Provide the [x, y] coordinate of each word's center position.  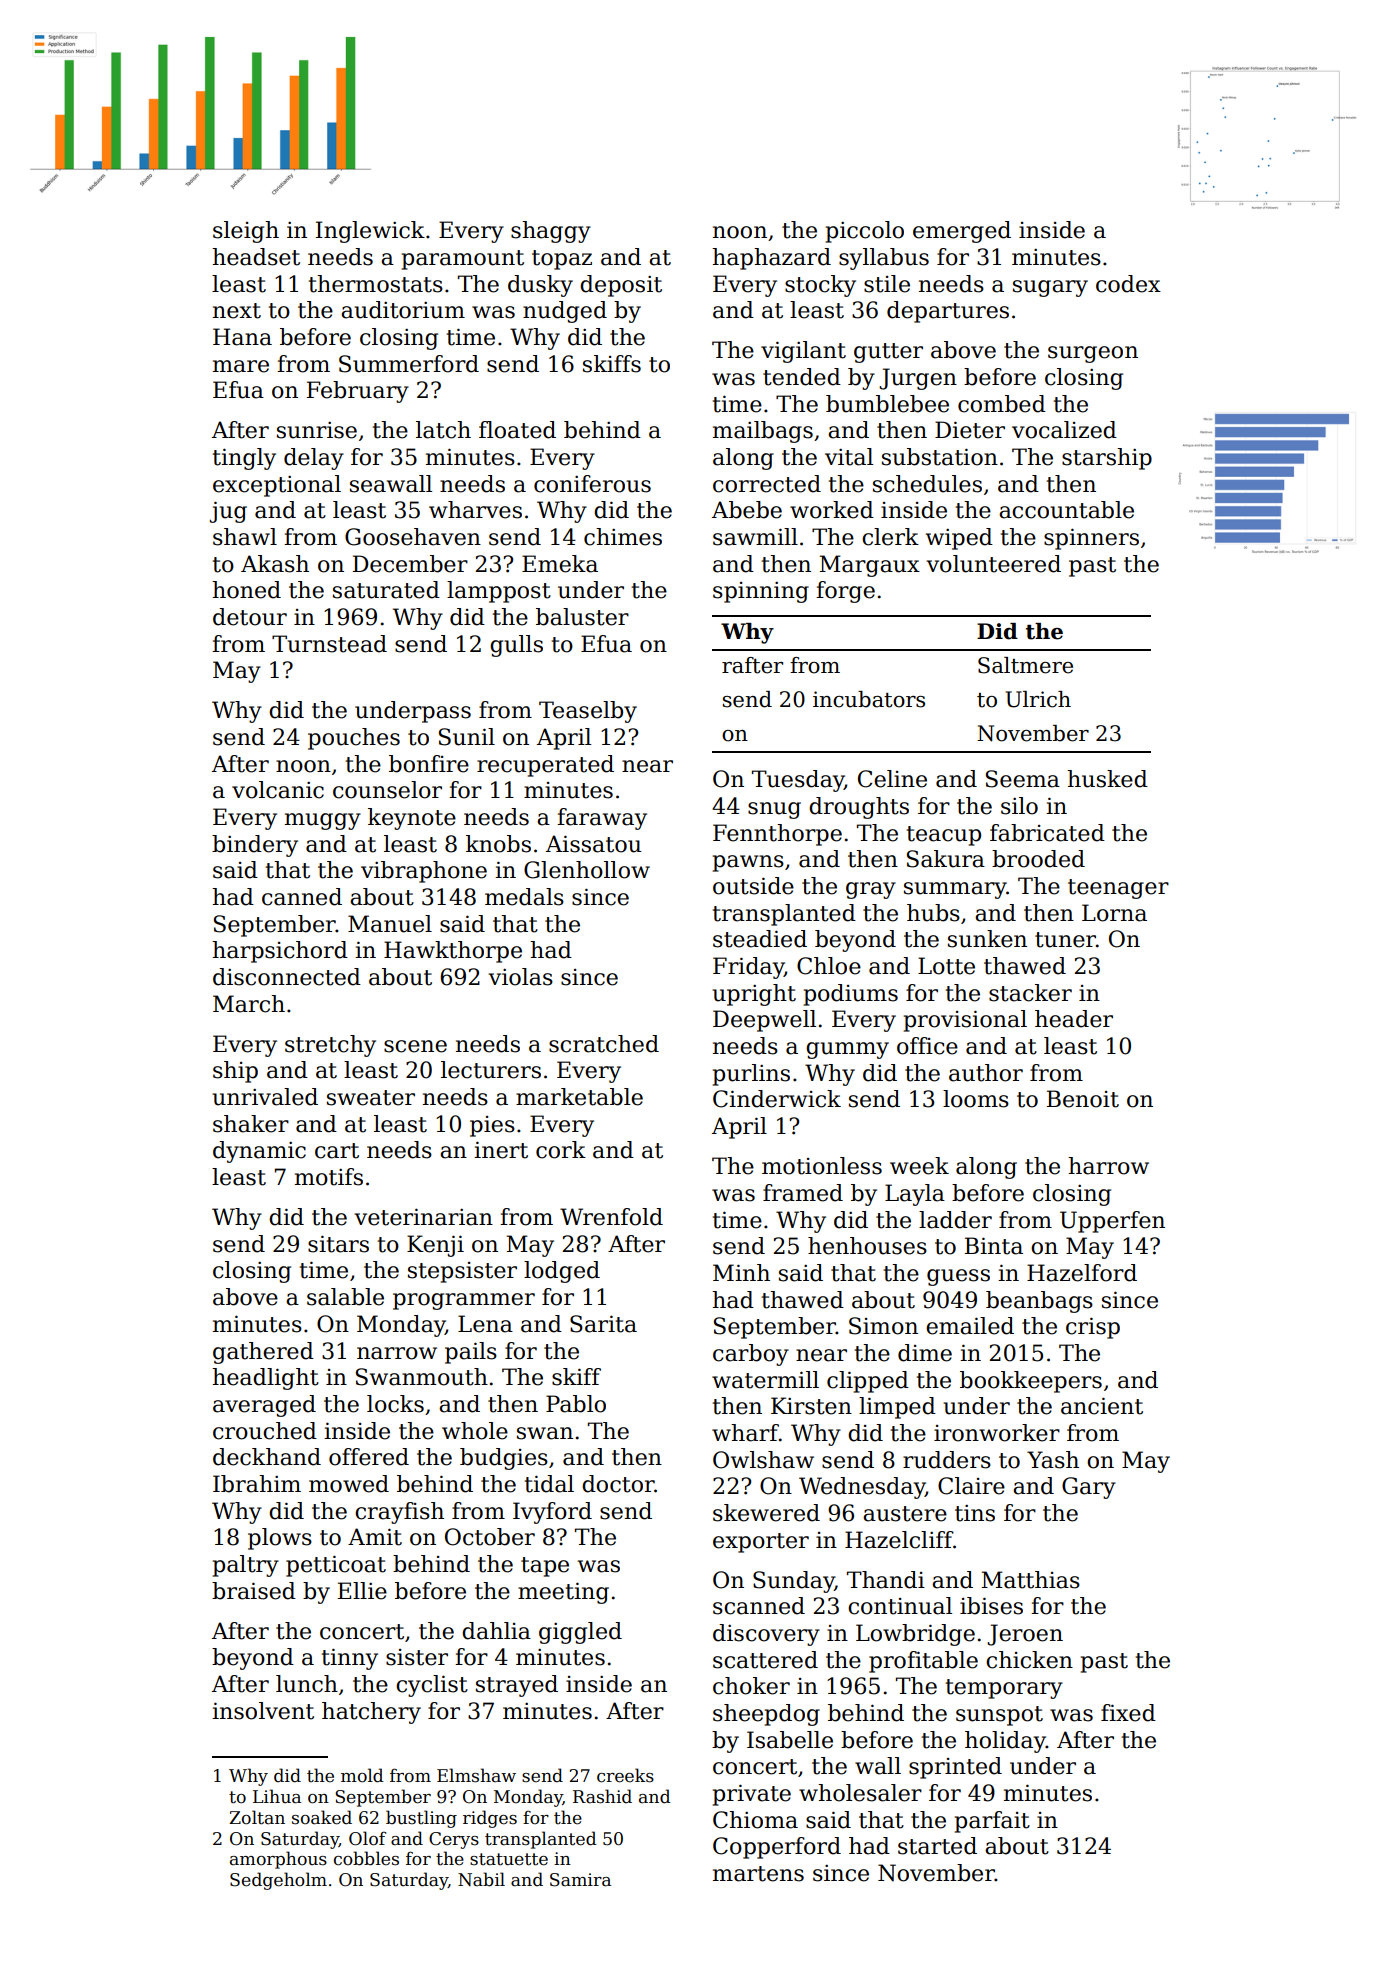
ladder [955, 1220]
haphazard [771, 259]
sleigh [246, 232]
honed [246, 590]
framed [803, 1193]
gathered [263, 1353]
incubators [869, 699]
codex [1128, 284]
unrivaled [265, 1097]
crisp [1093, 1328]
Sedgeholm [278, 1881]
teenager [1118, 889]
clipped [868, 1382]
